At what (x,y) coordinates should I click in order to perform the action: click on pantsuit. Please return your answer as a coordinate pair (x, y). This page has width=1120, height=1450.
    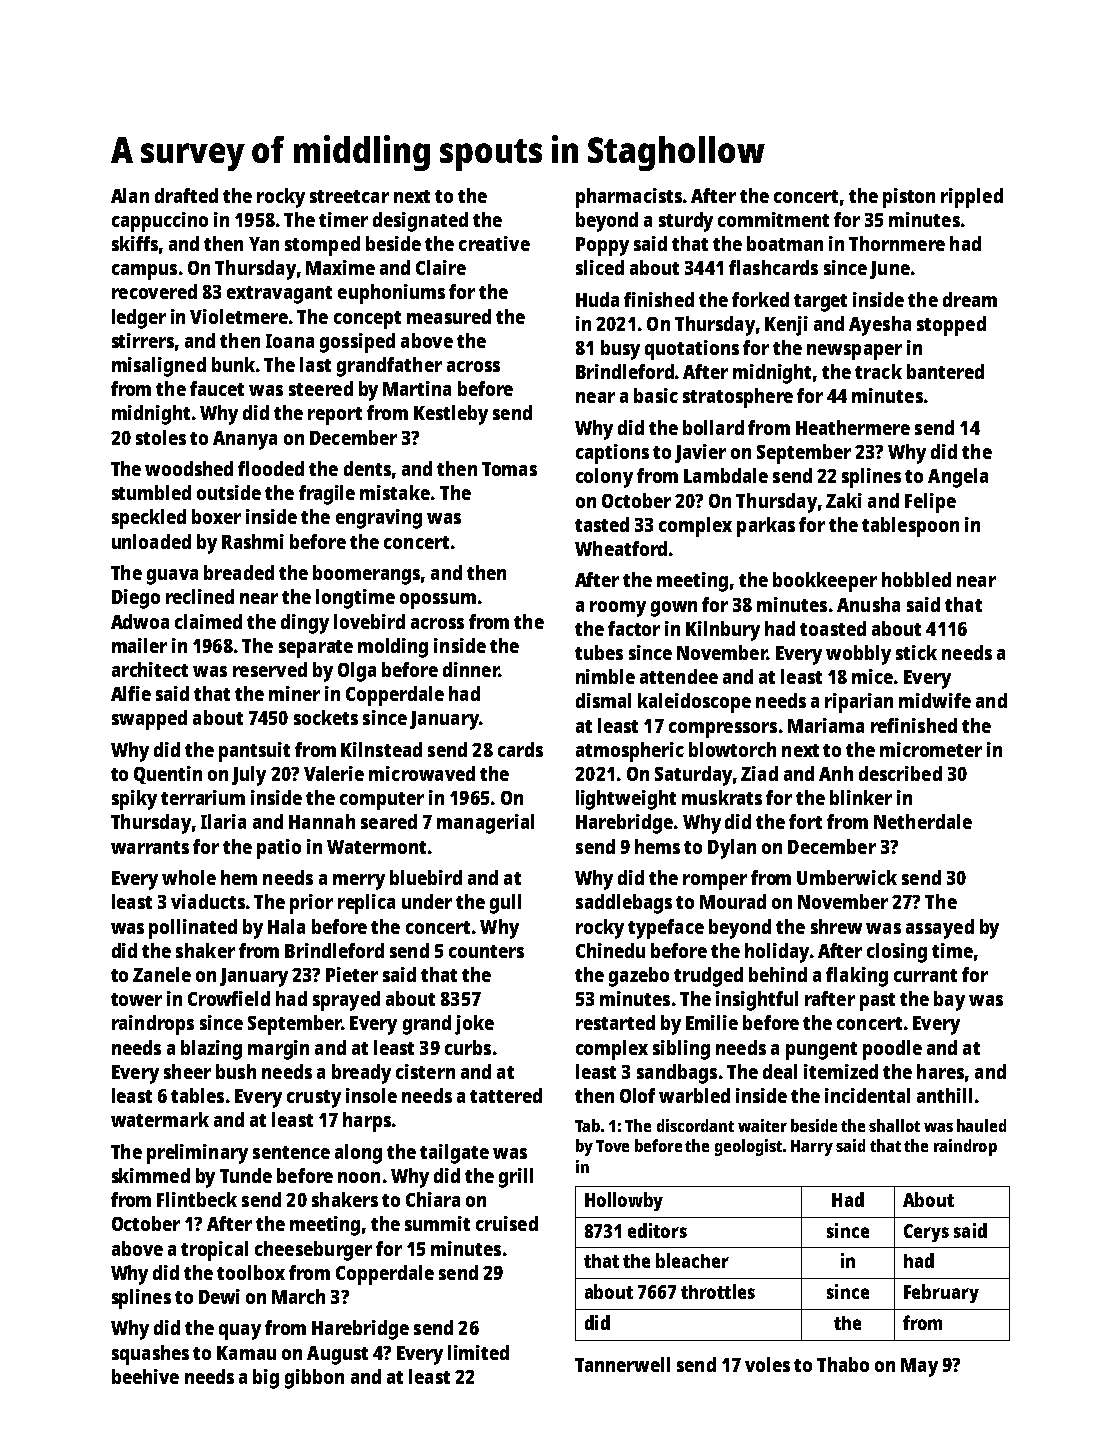
    Looking at the image, I should click on (254, 752).
